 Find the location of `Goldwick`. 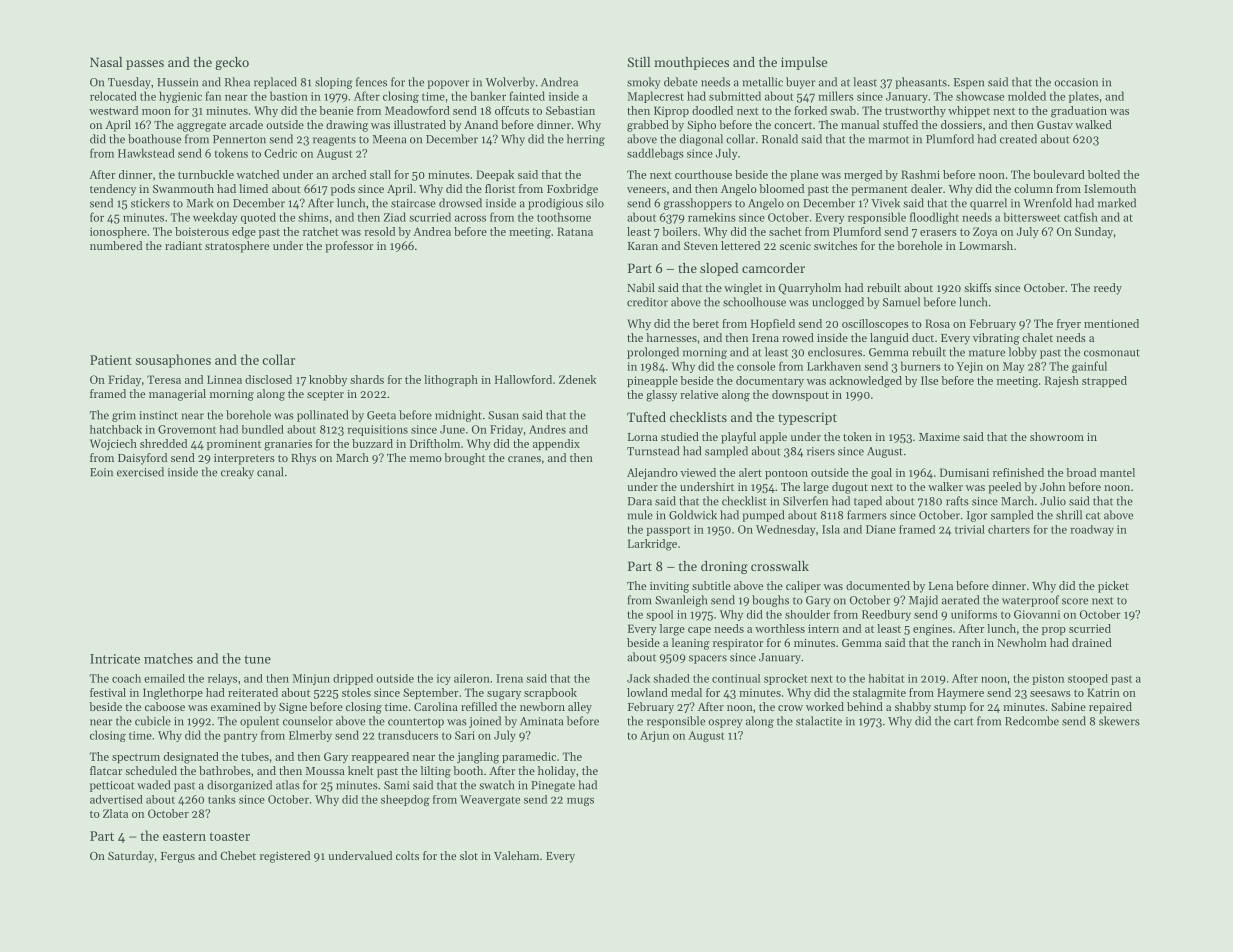

Goldwick is located at coordinates (693, 515).
